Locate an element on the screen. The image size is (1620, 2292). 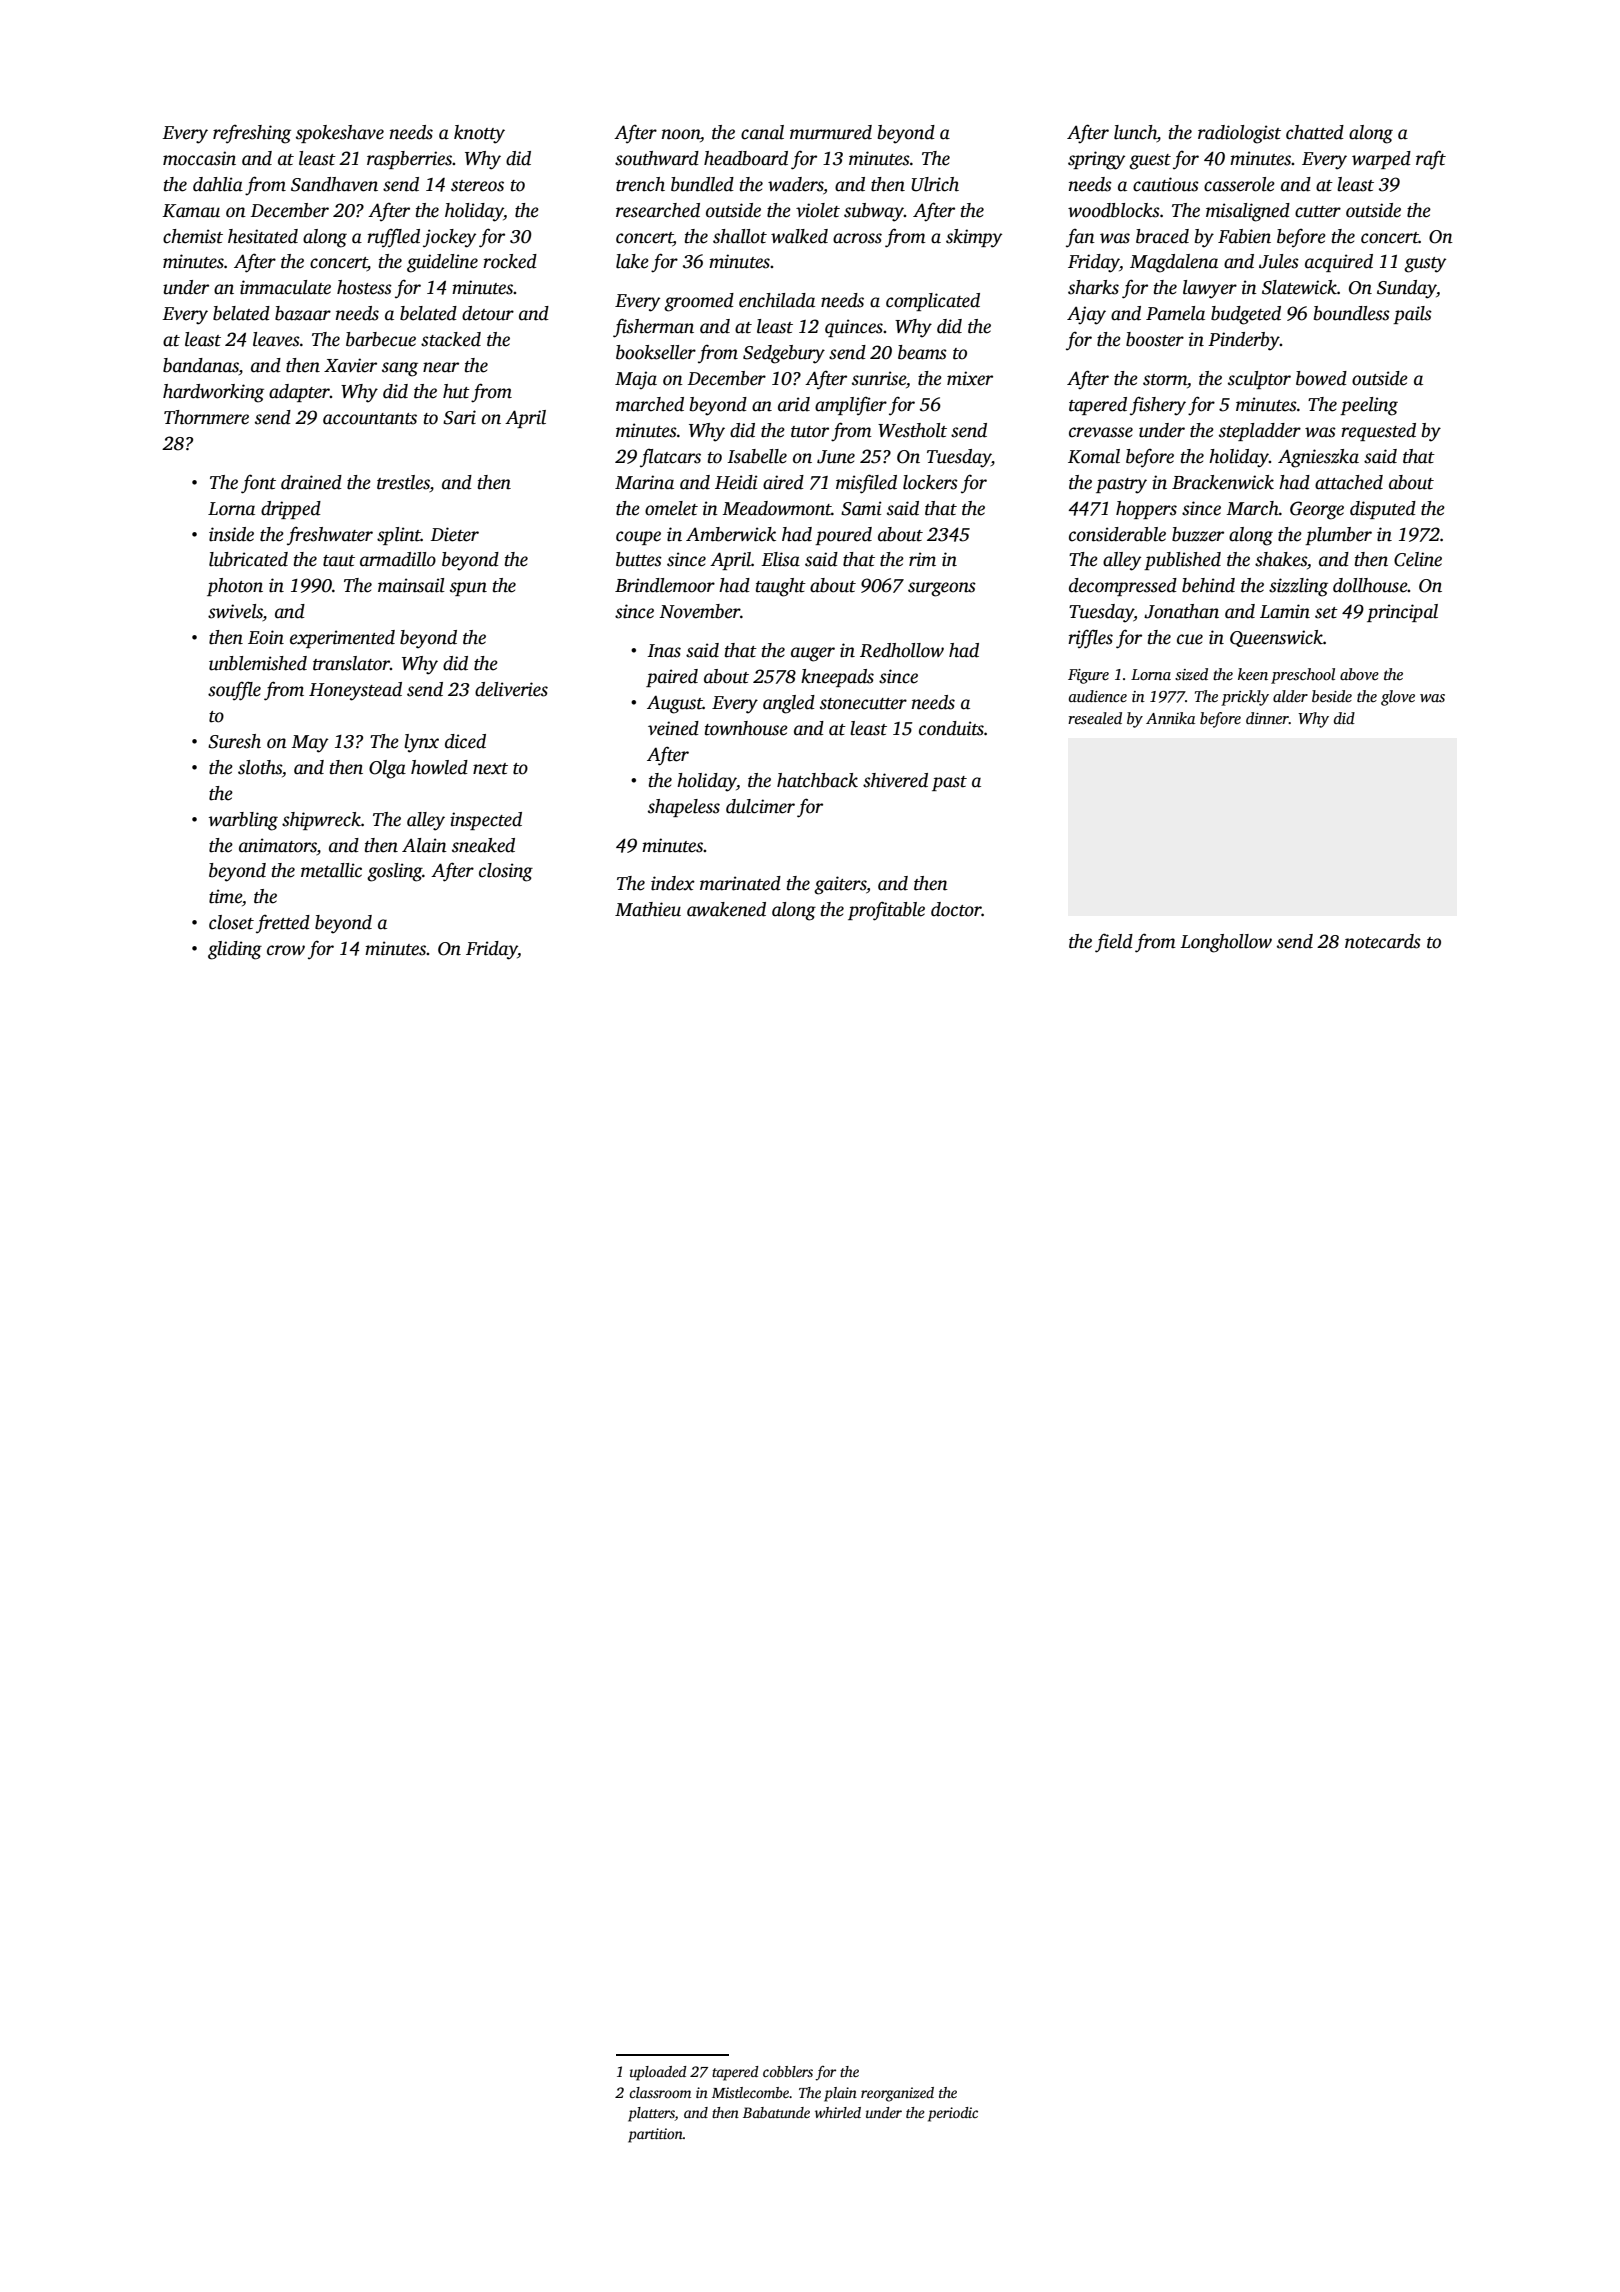
refreshing is located at coordinates (252, 134).
